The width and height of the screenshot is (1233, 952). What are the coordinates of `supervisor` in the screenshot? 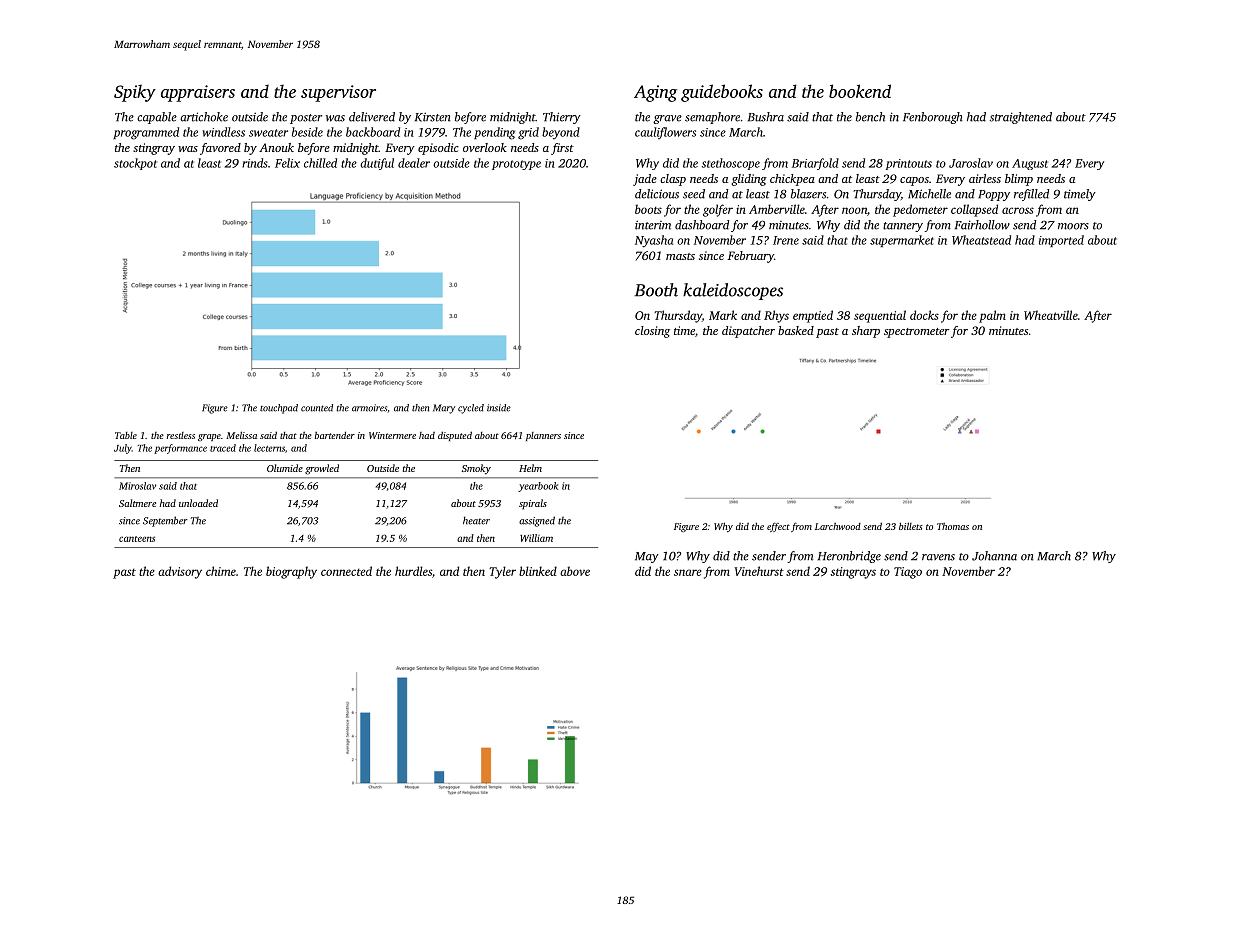 It's located at (338, 93).
